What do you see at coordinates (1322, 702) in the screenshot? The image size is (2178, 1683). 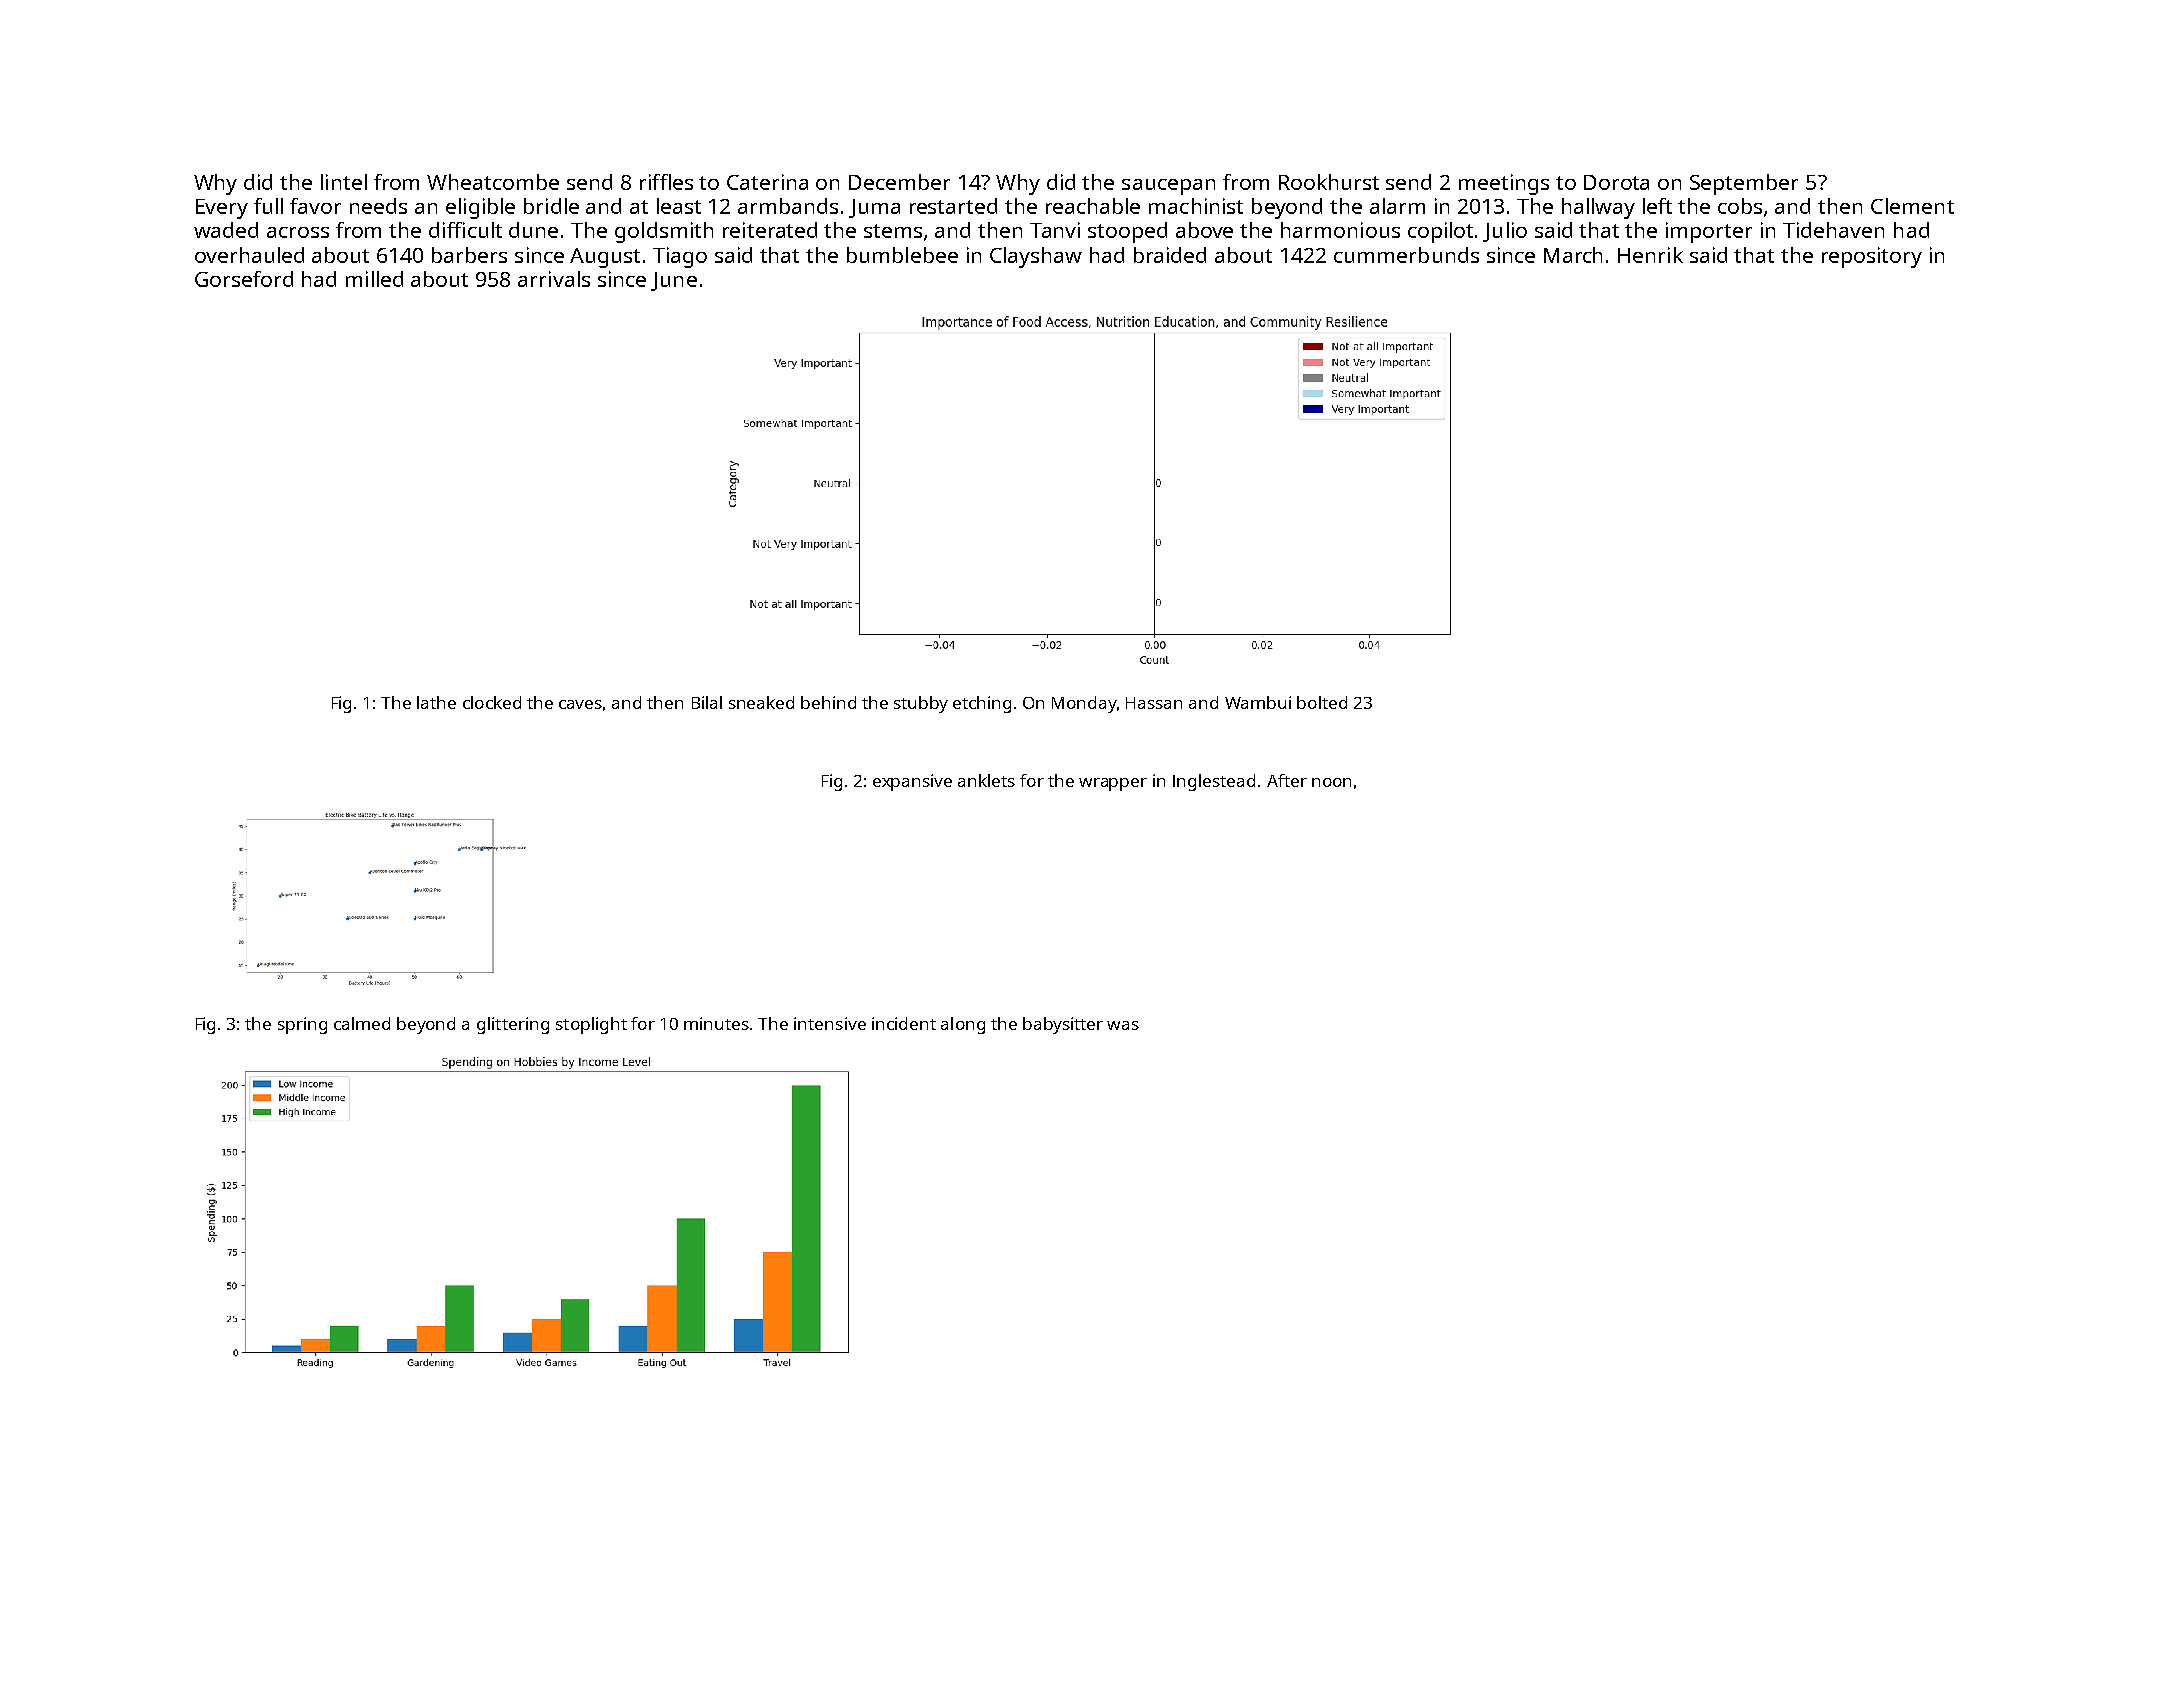 I see `bolted` at bounding box center [1322, 702].
